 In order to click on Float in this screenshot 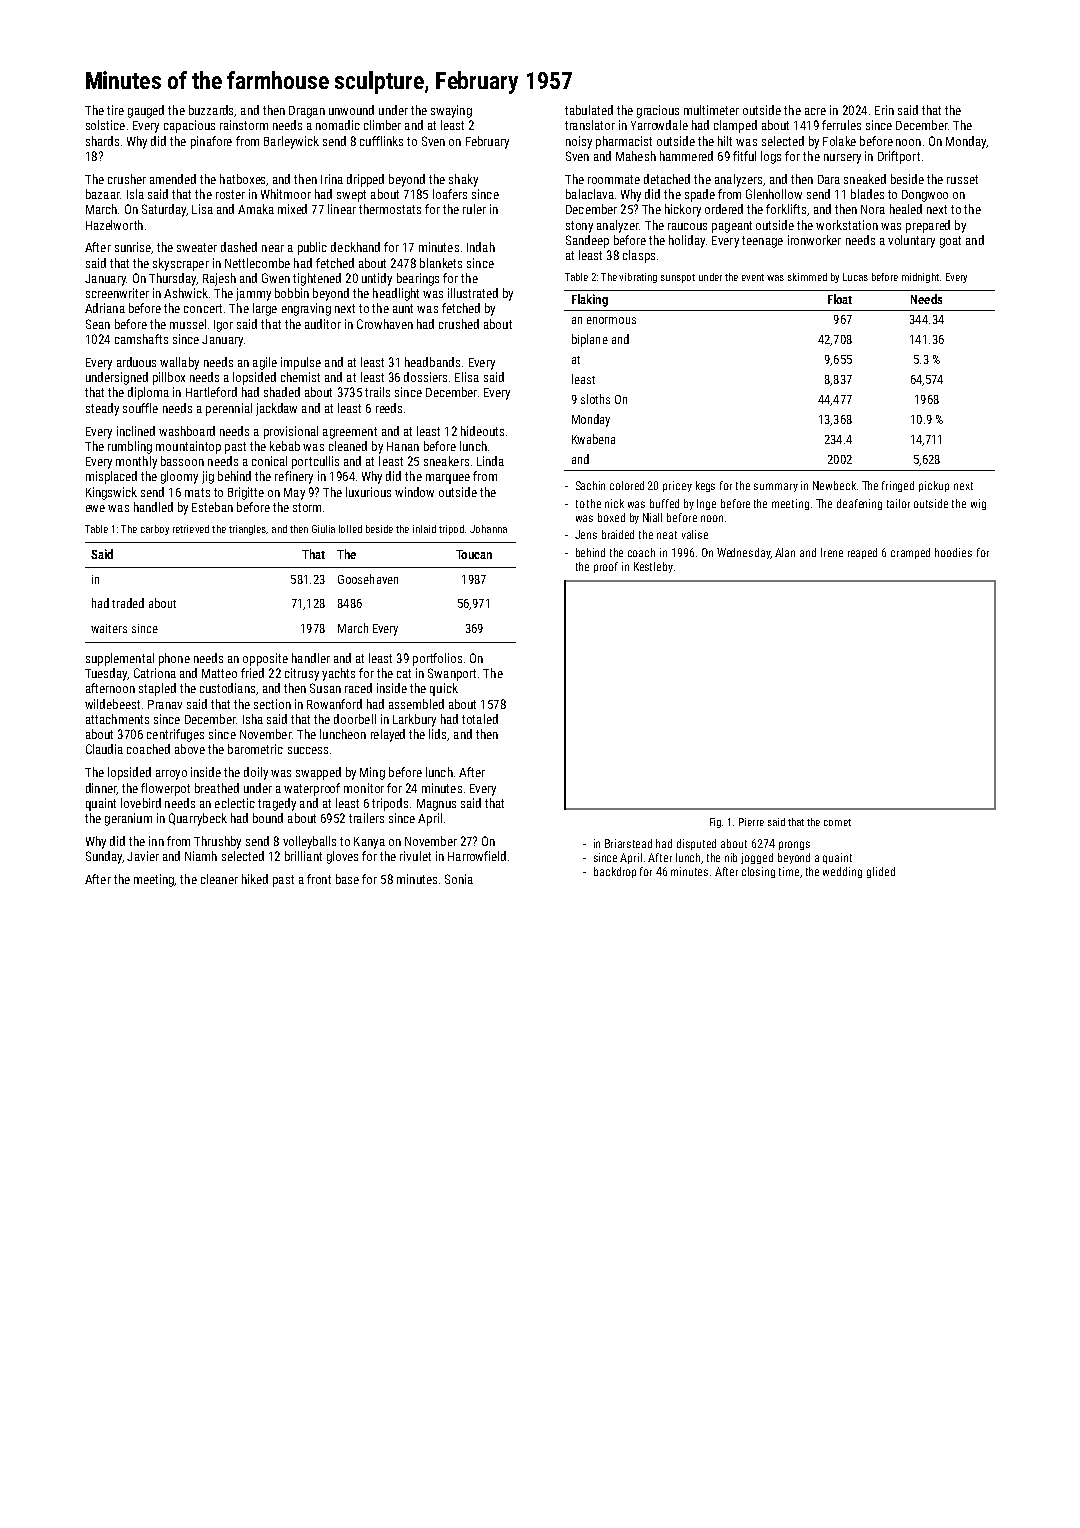, I will do `click(840, 299)`.
